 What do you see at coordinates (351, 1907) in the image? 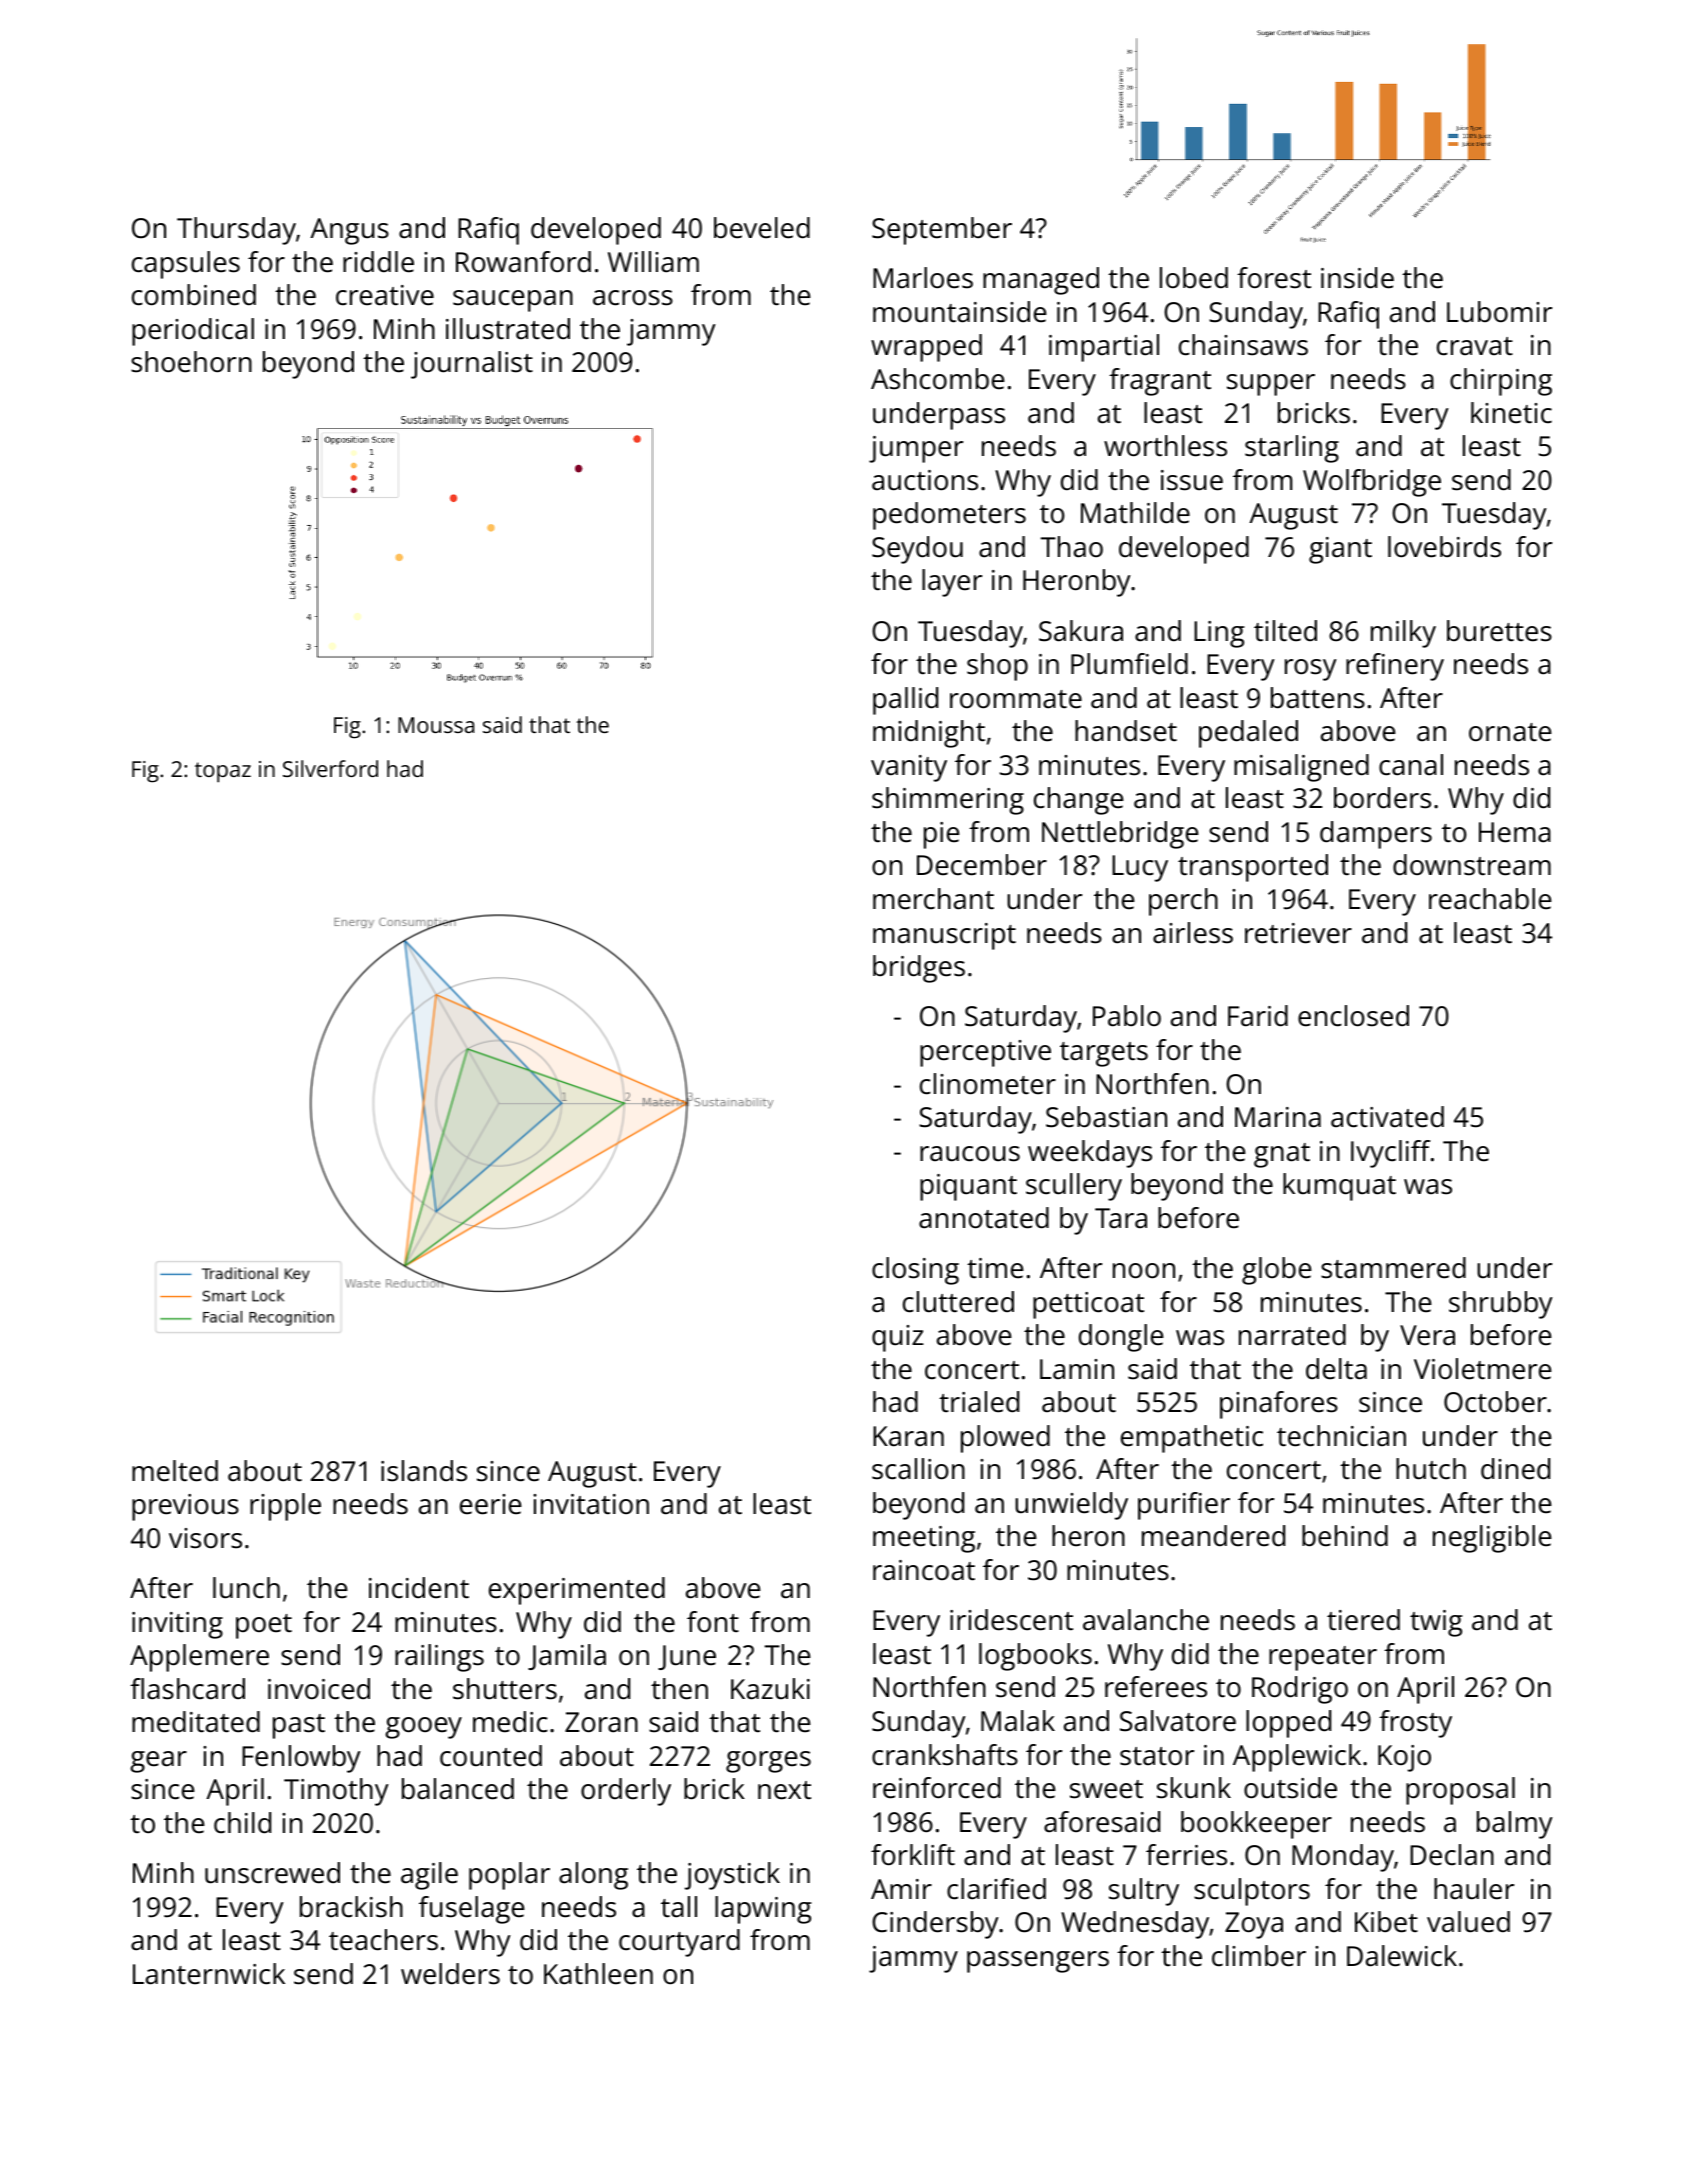
I see `brackish` at bounding box center [351, 1907].
